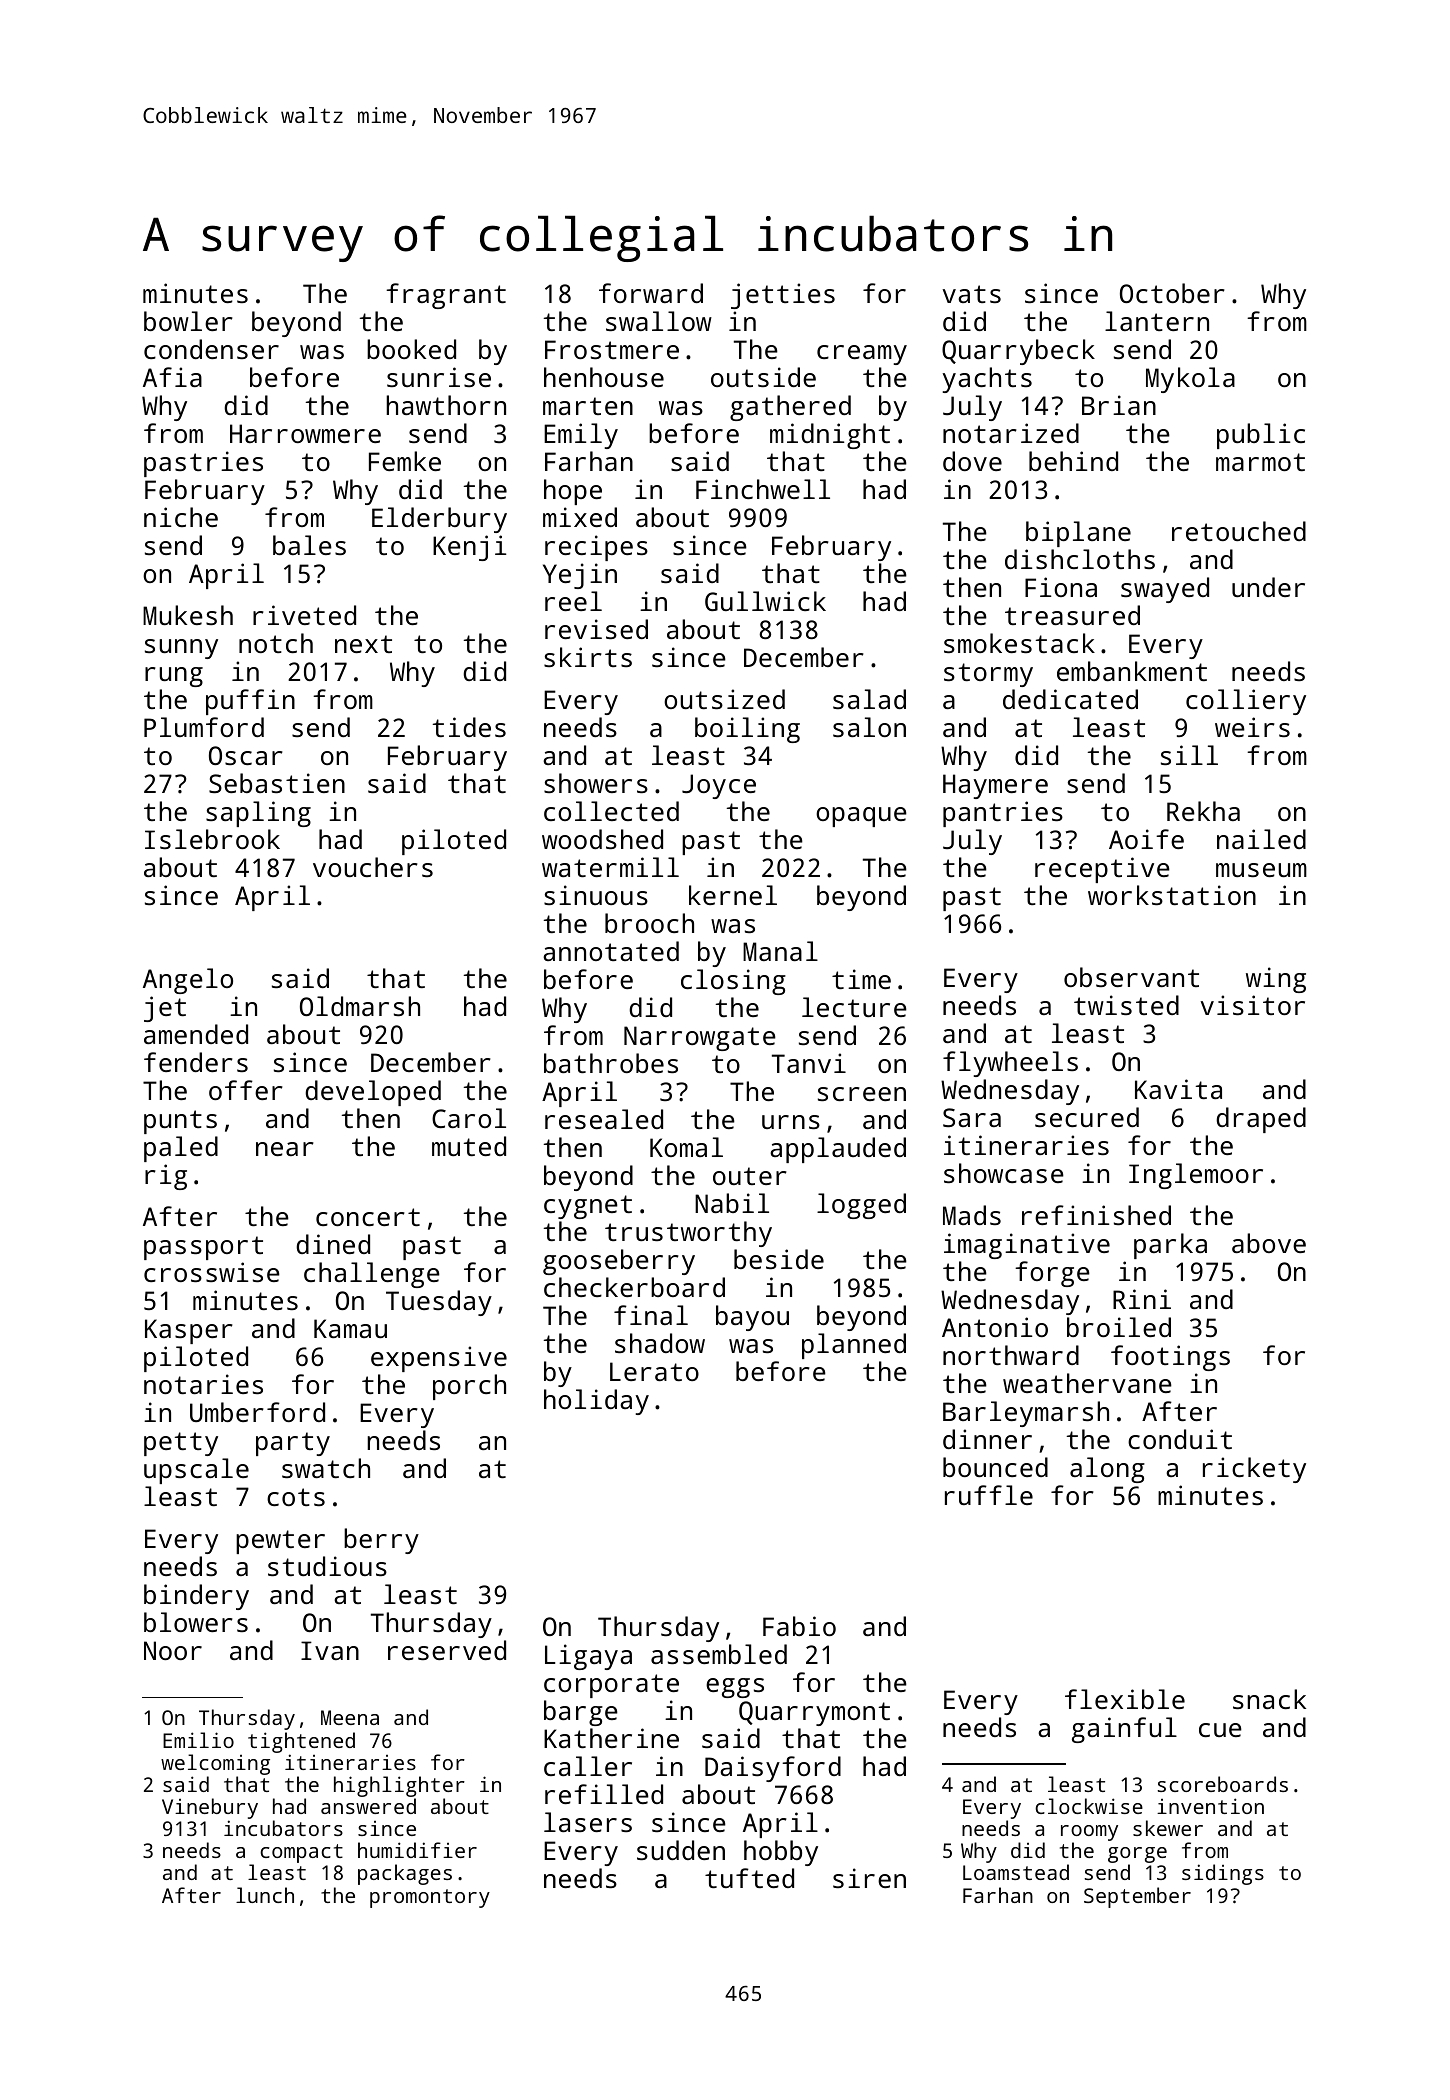 Image resolution: width=1450 pixels, height=2100 pixels. What do you see at coordinates (869, 1878) in the screenshot?
I see `siren` at bounding box center [869, 1878].
